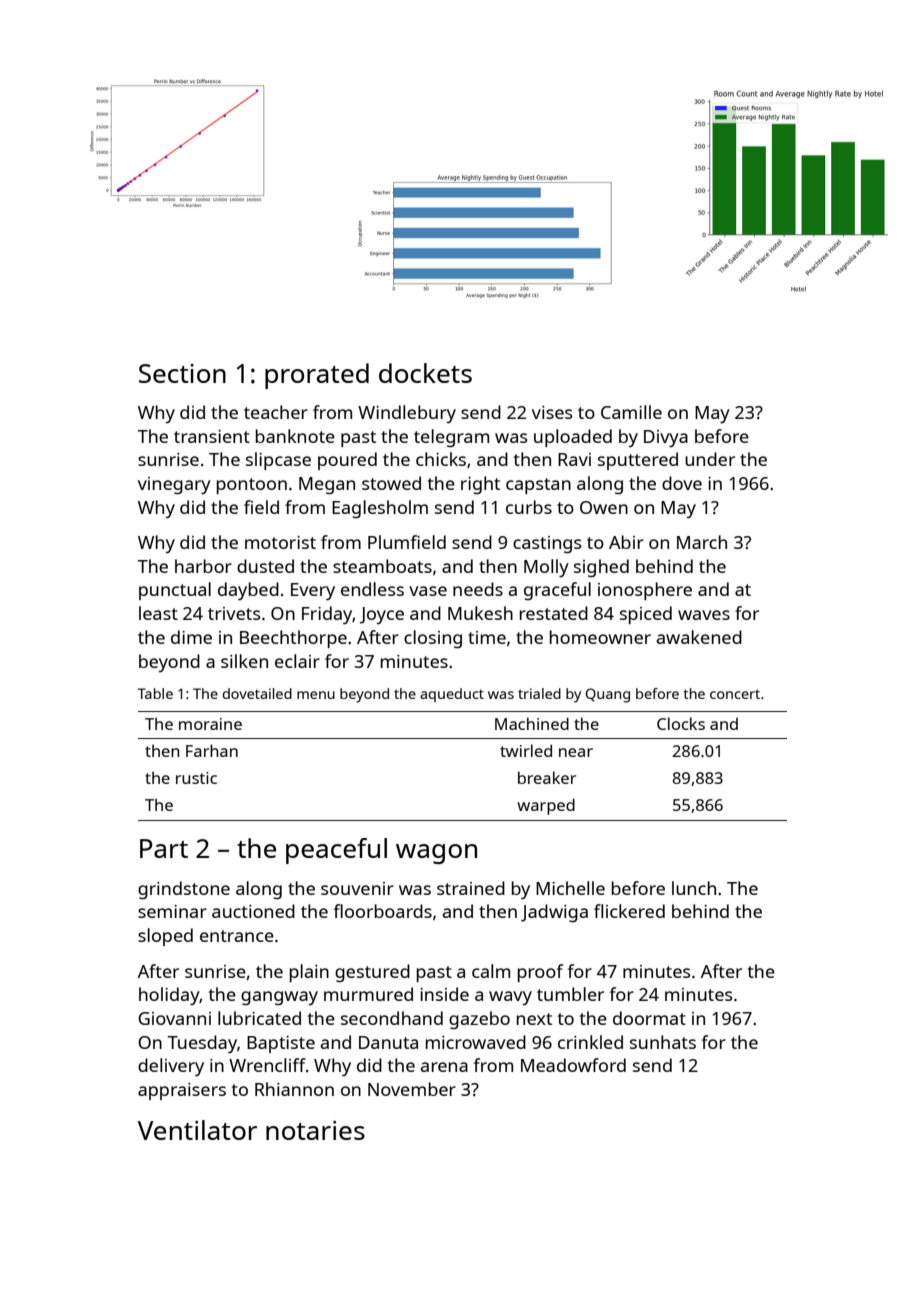 The width and height of the page is (924, 1314). What do you see at coordinates (158, 613) in the page?
I see `least` at bounding box center [158, 613].
